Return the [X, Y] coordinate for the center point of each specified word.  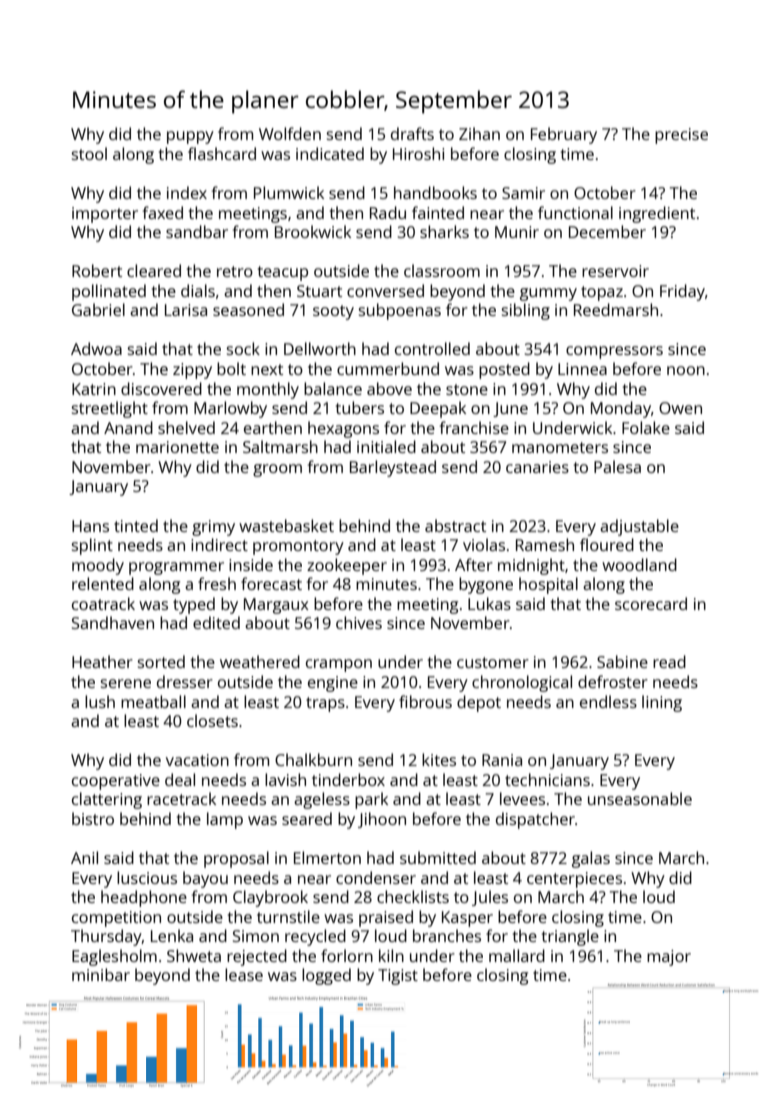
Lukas [489, 603]
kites [439, 759]
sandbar [197, 231]
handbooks [435, 192]
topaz [602, 293]
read [669, 661]
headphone [144, 898]
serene [126, 683]
